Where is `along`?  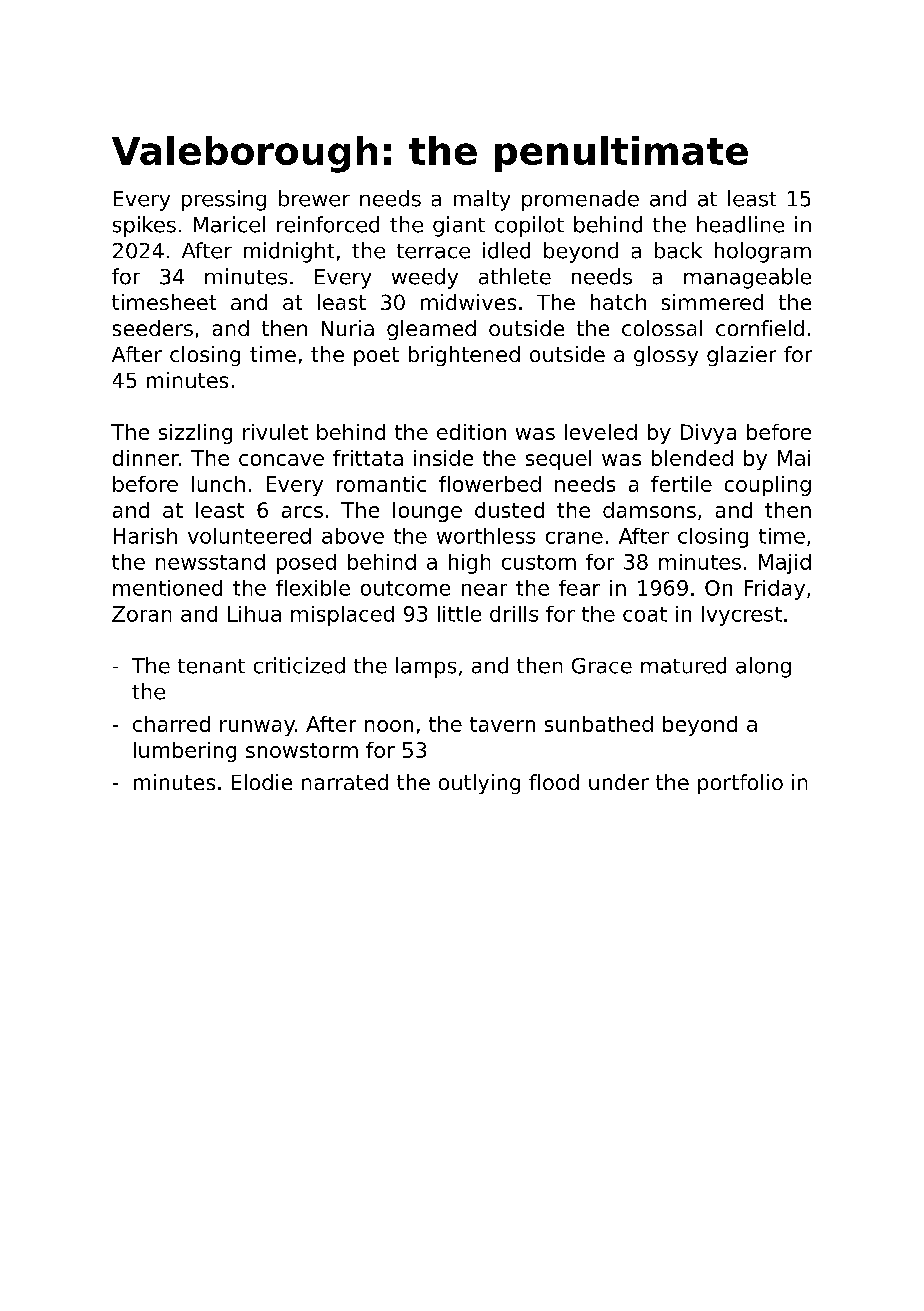
along is located at coordinates (763, 667).
